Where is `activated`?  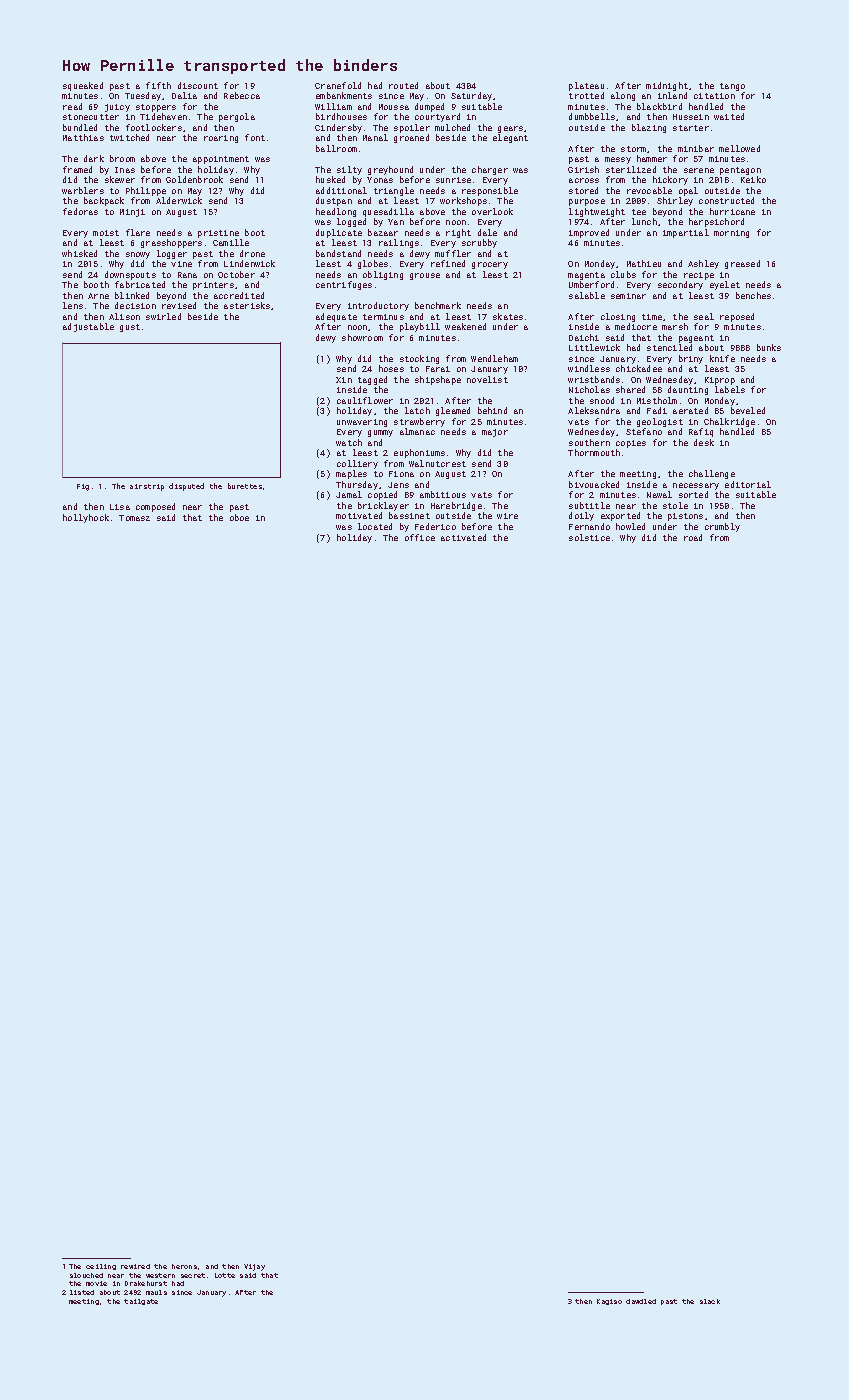
activated is located at coordinates (463, 537).
